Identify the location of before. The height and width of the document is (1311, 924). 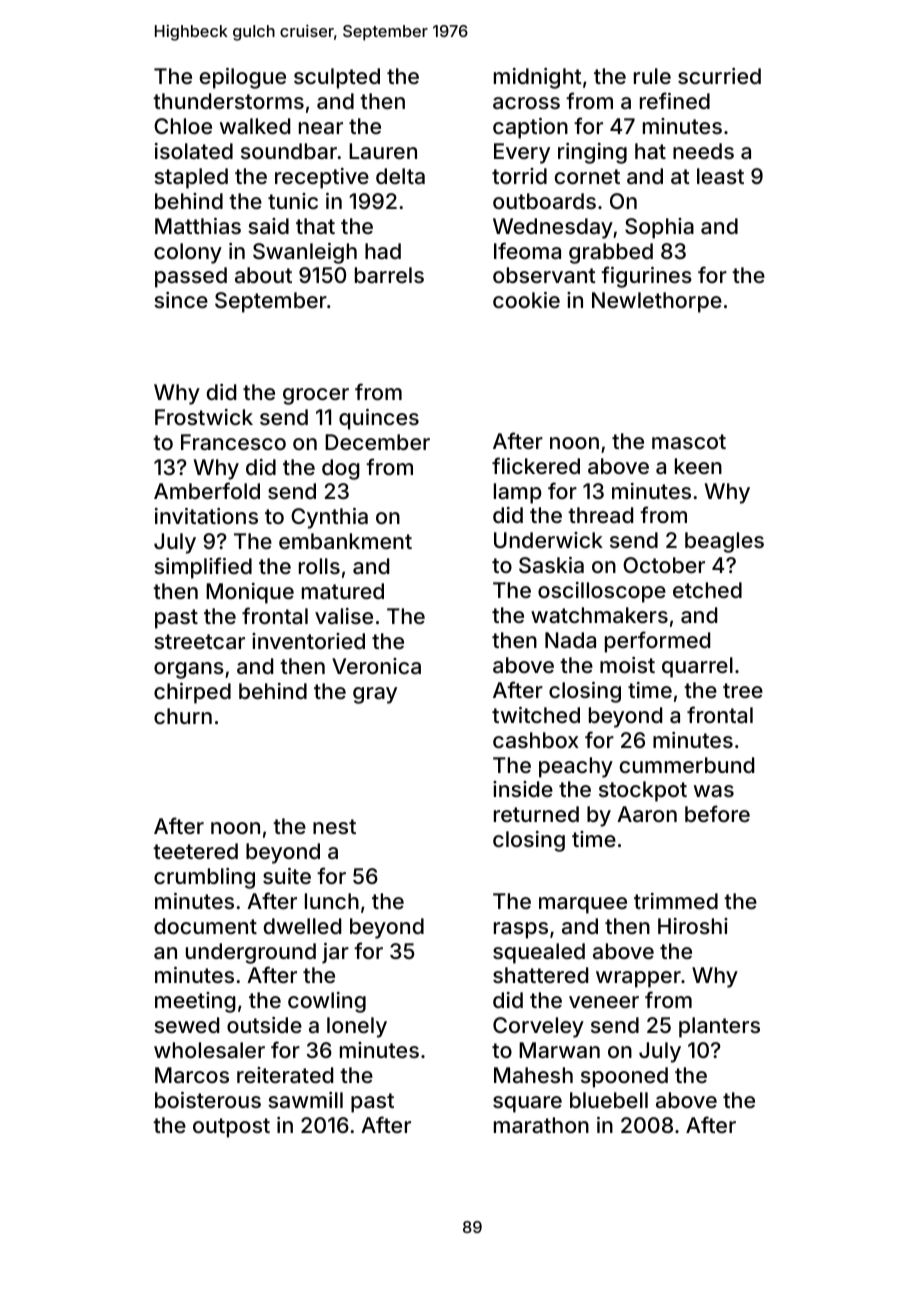
(717, 813).
